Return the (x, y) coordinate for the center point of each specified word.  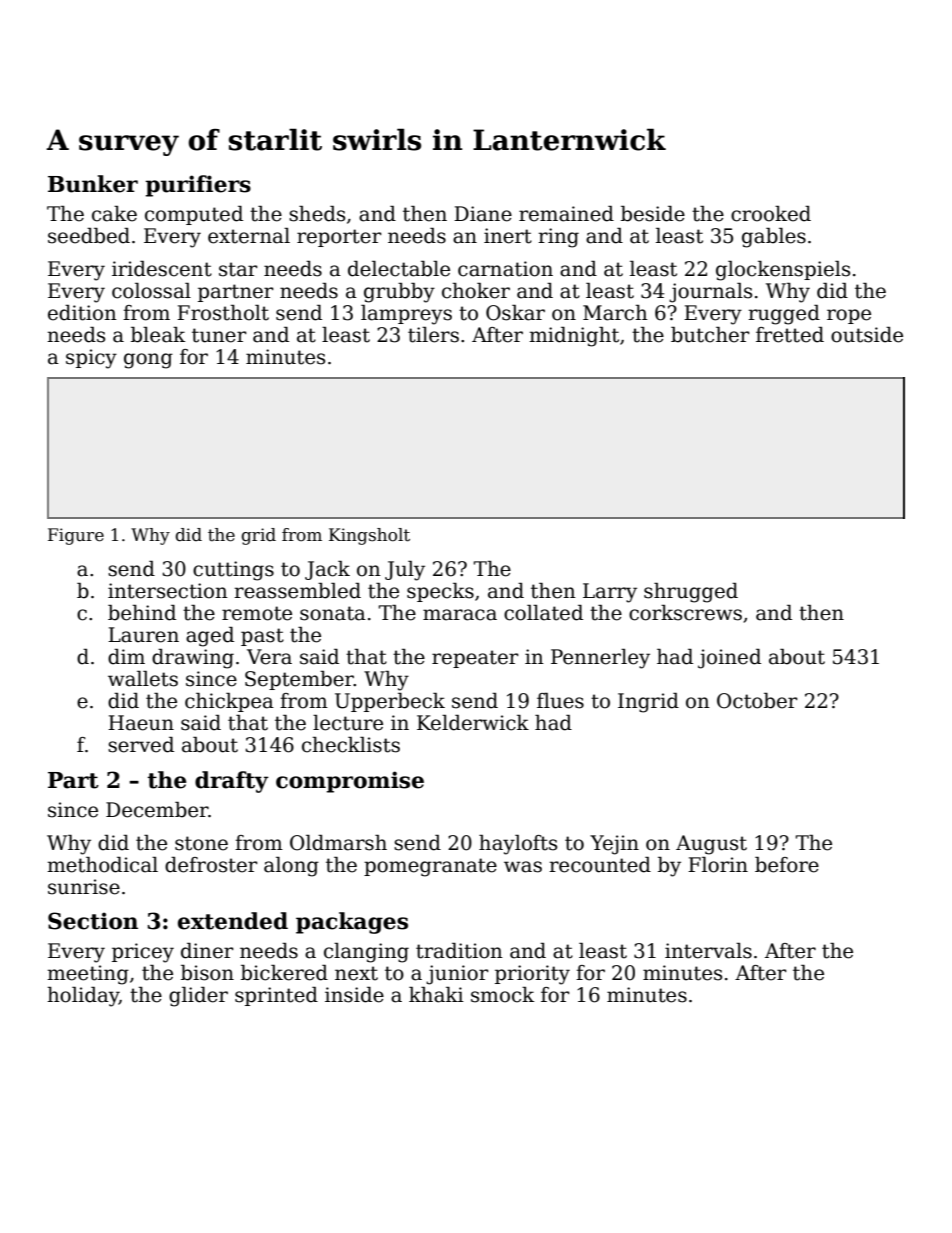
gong (148, 361)
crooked (771, 214)
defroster (211, 865)
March (615, 313)
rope (849, 316)
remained (566, 214)
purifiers (198, 186)
